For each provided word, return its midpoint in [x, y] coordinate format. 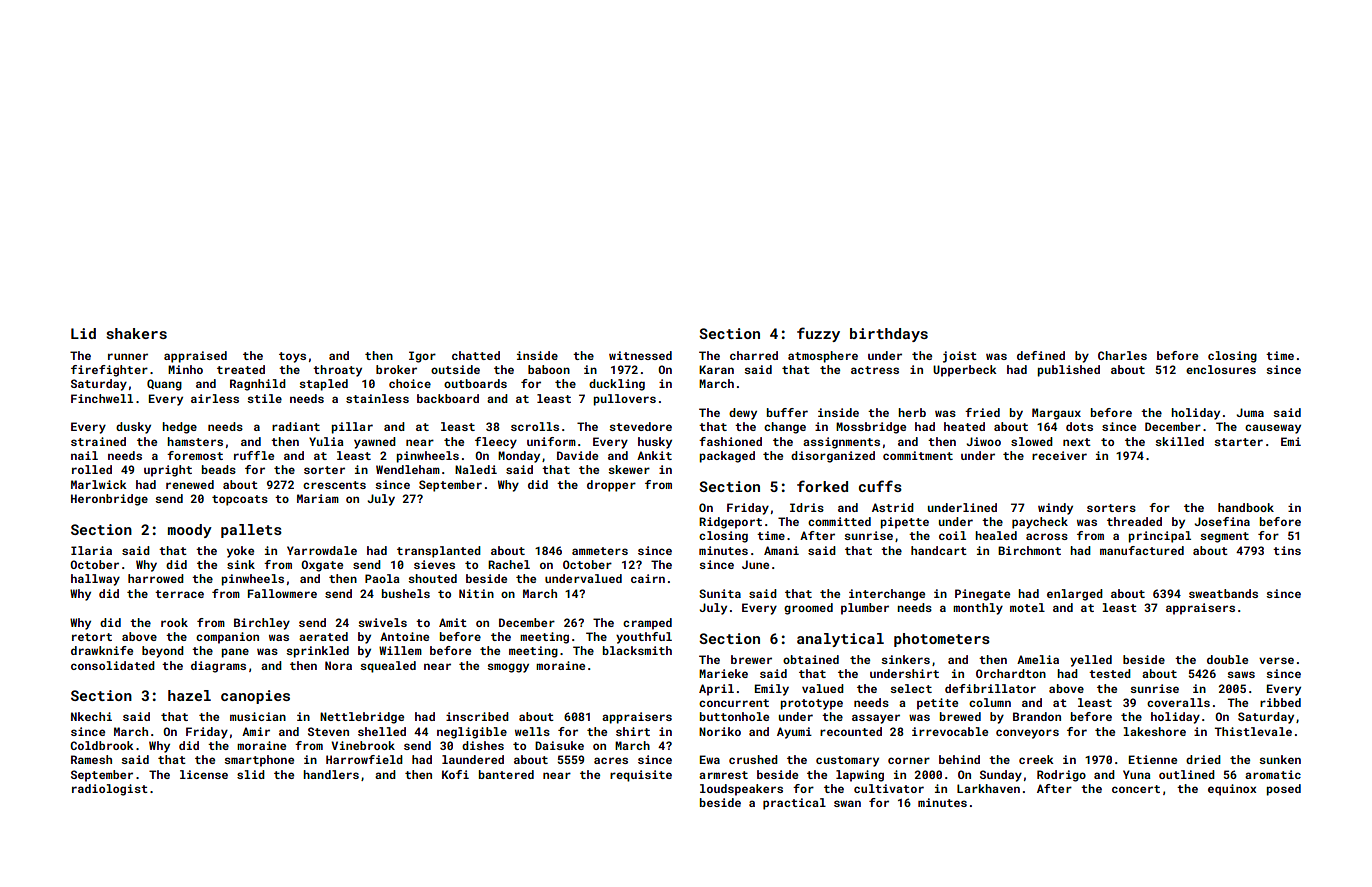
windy [1055, 509]
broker [396, 369]
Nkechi [91, 716]
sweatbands [1223, 593]
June [755, 564]
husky [655, 443]
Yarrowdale [322, 550]
